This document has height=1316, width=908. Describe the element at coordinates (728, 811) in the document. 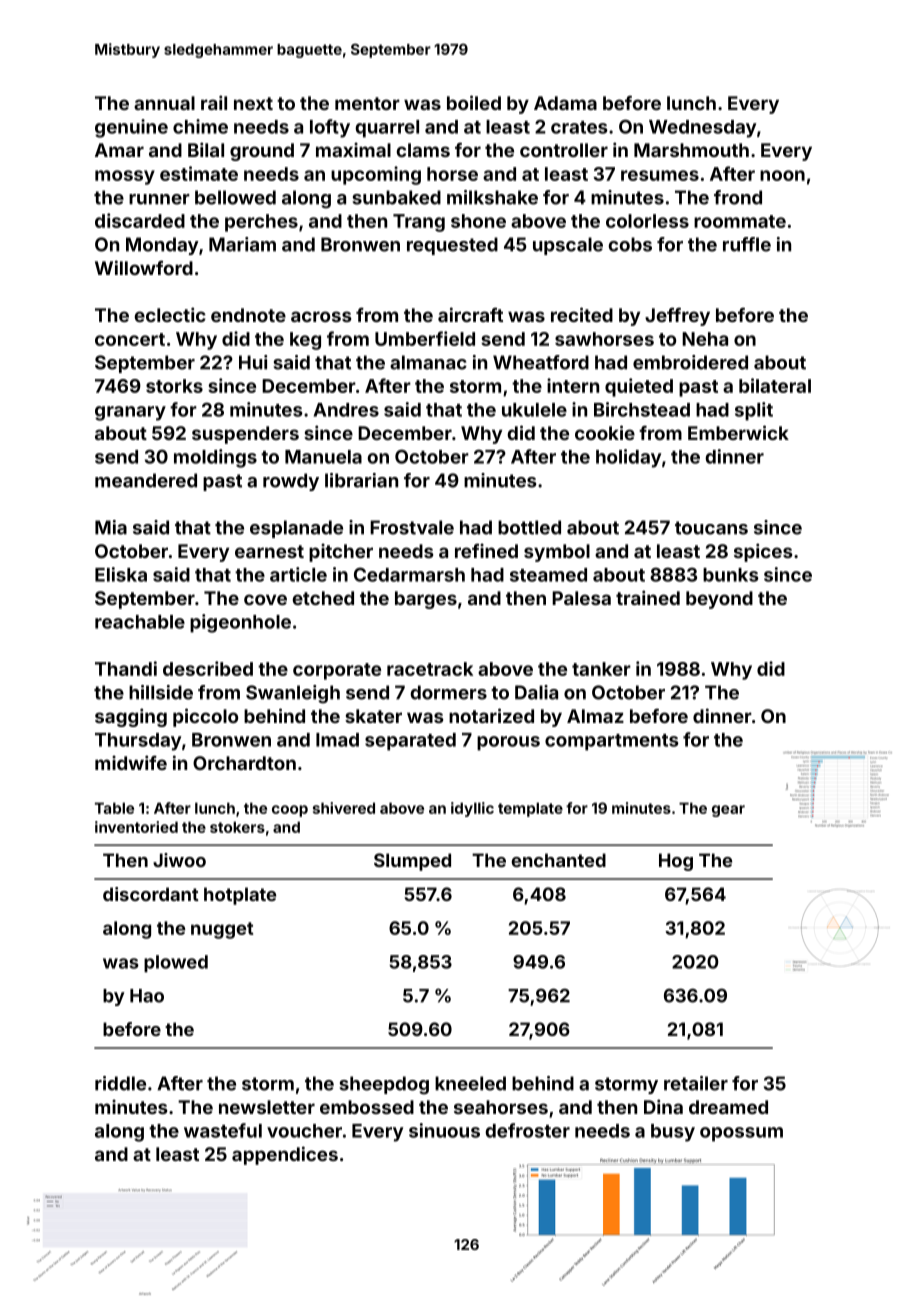

I see `gear` at that location.
